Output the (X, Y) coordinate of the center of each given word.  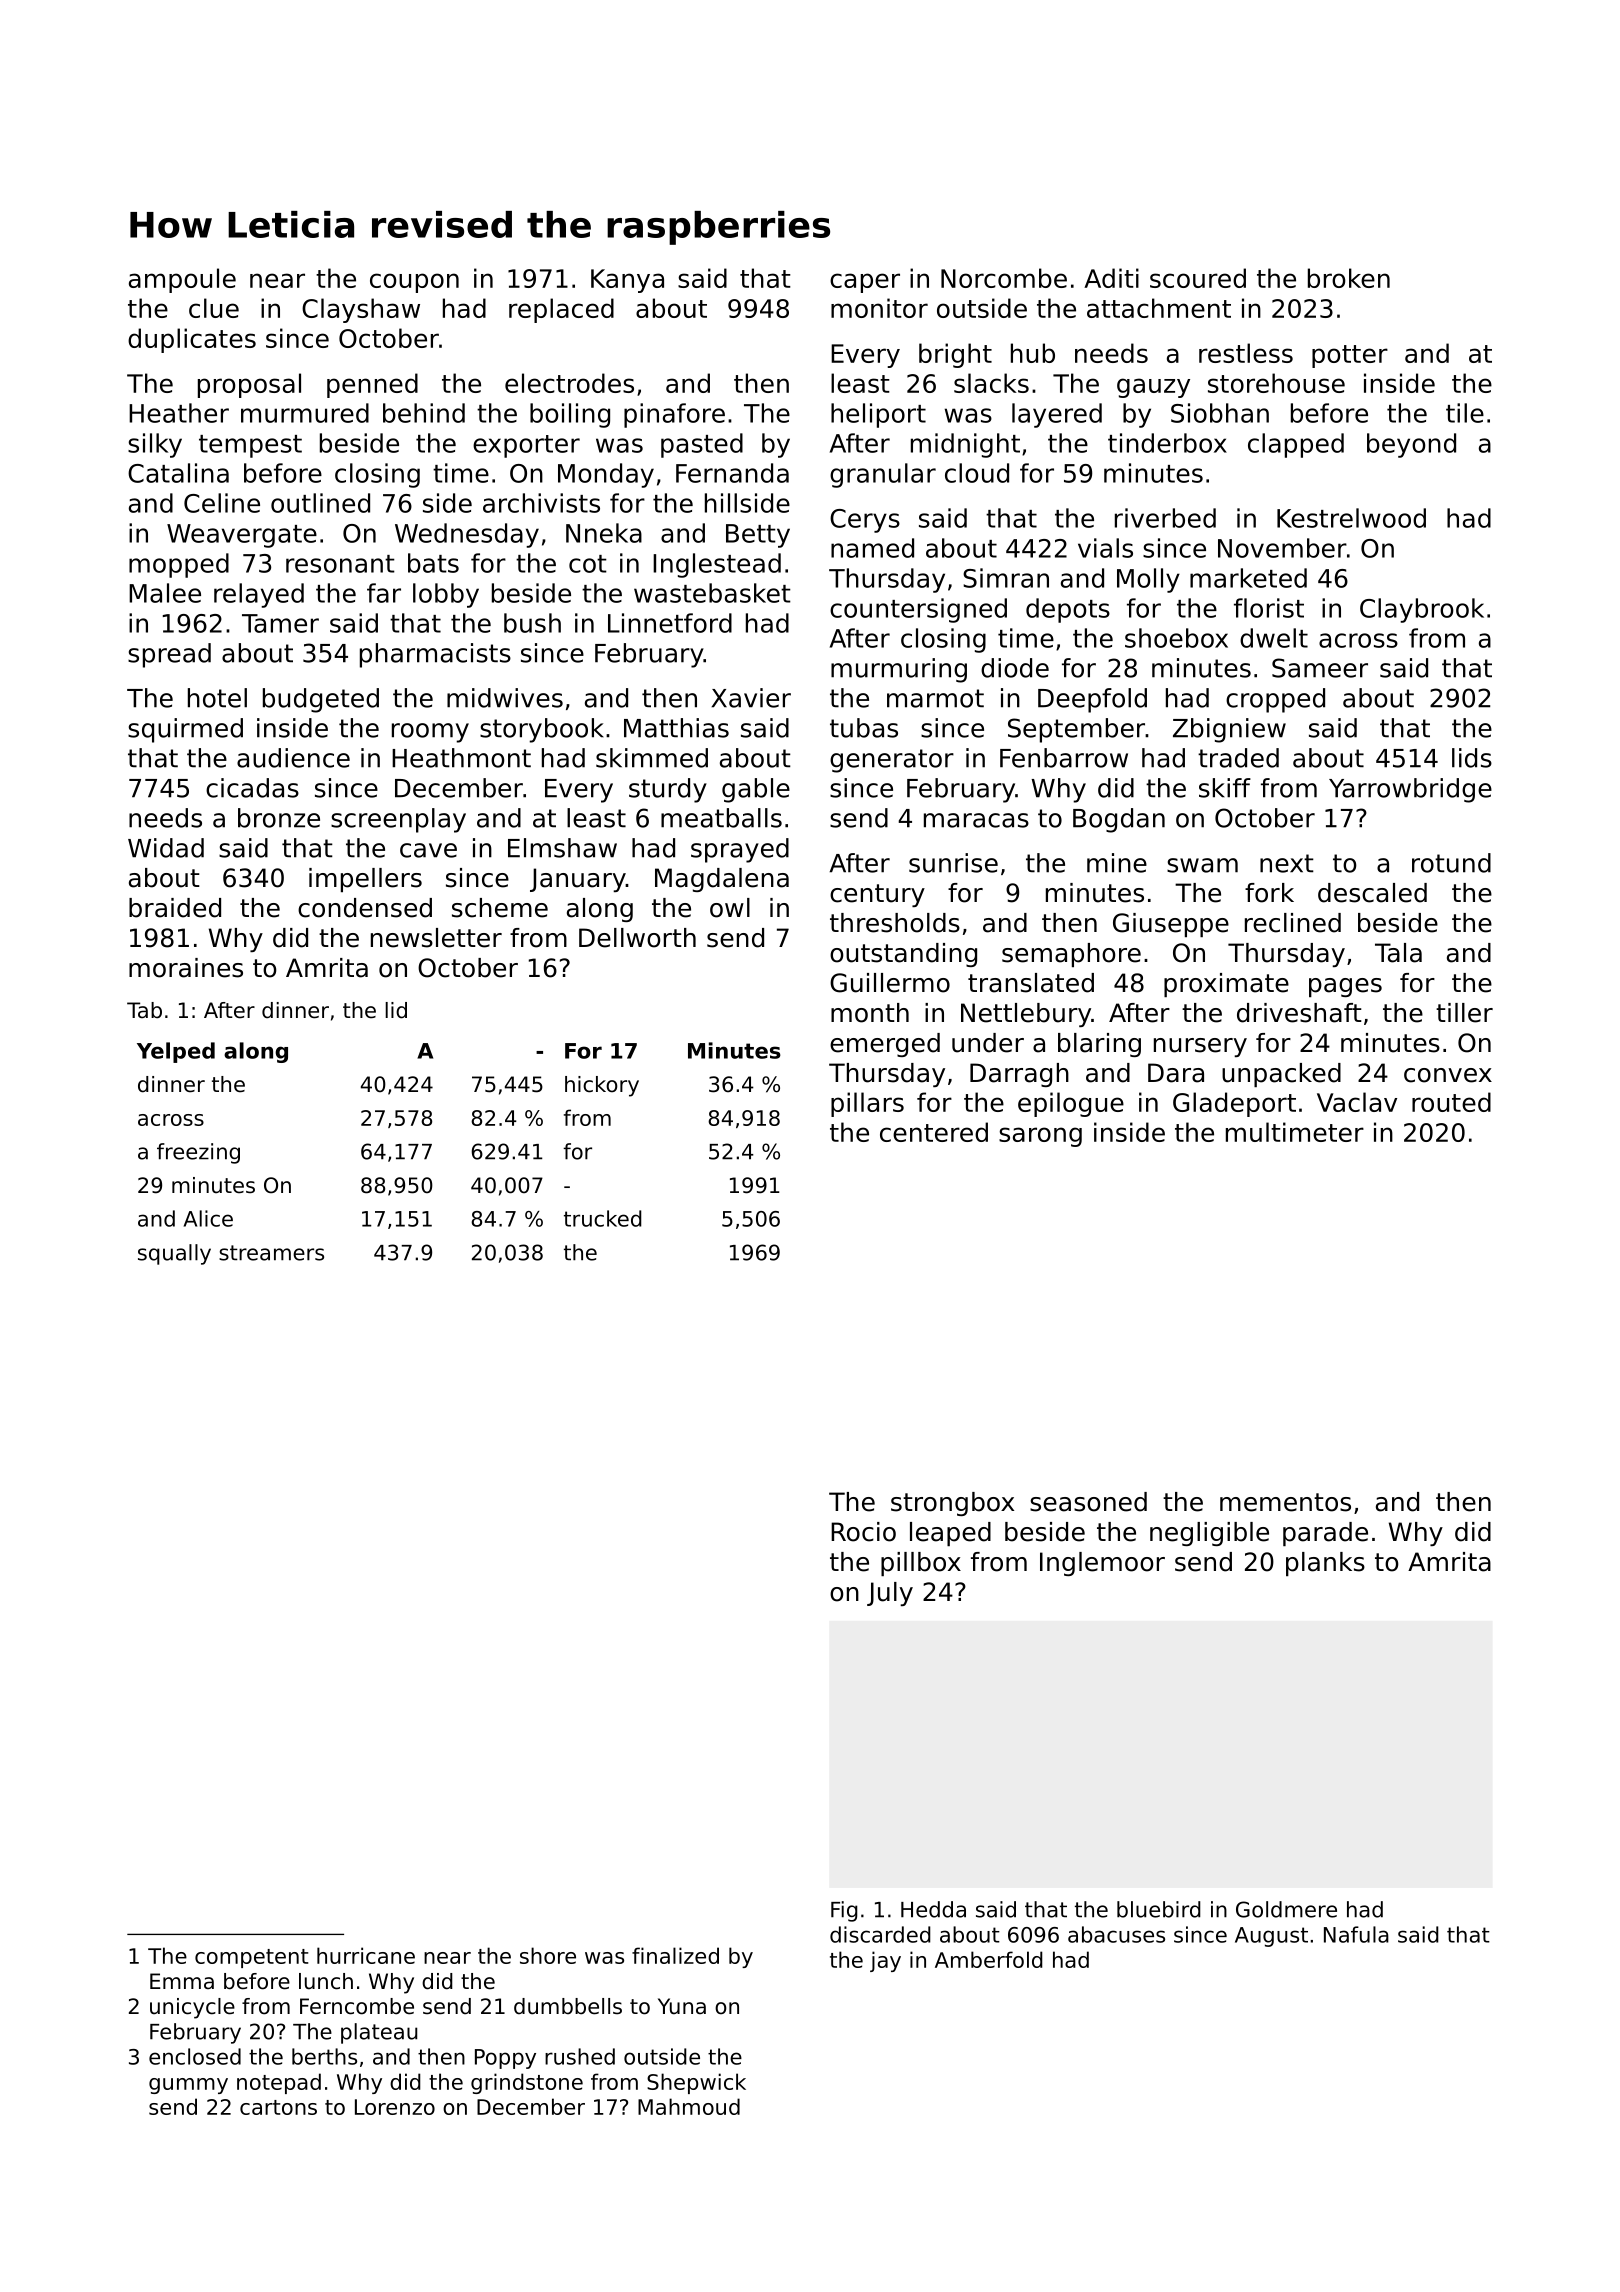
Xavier (751, 698)
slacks (991, 383)
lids (1472, 758)
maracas (976, 820)
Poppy (505, 2059)
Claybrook (1422, 610)
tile (1465, 413)
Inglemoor (1102, 1564)
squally (174, 1254)
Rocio (863, 1532)
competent (251, 1958)
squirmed (185, 730)
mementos (1285, 1502)
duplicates (192, 340)
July (890, 1594)
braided (175, 908)
